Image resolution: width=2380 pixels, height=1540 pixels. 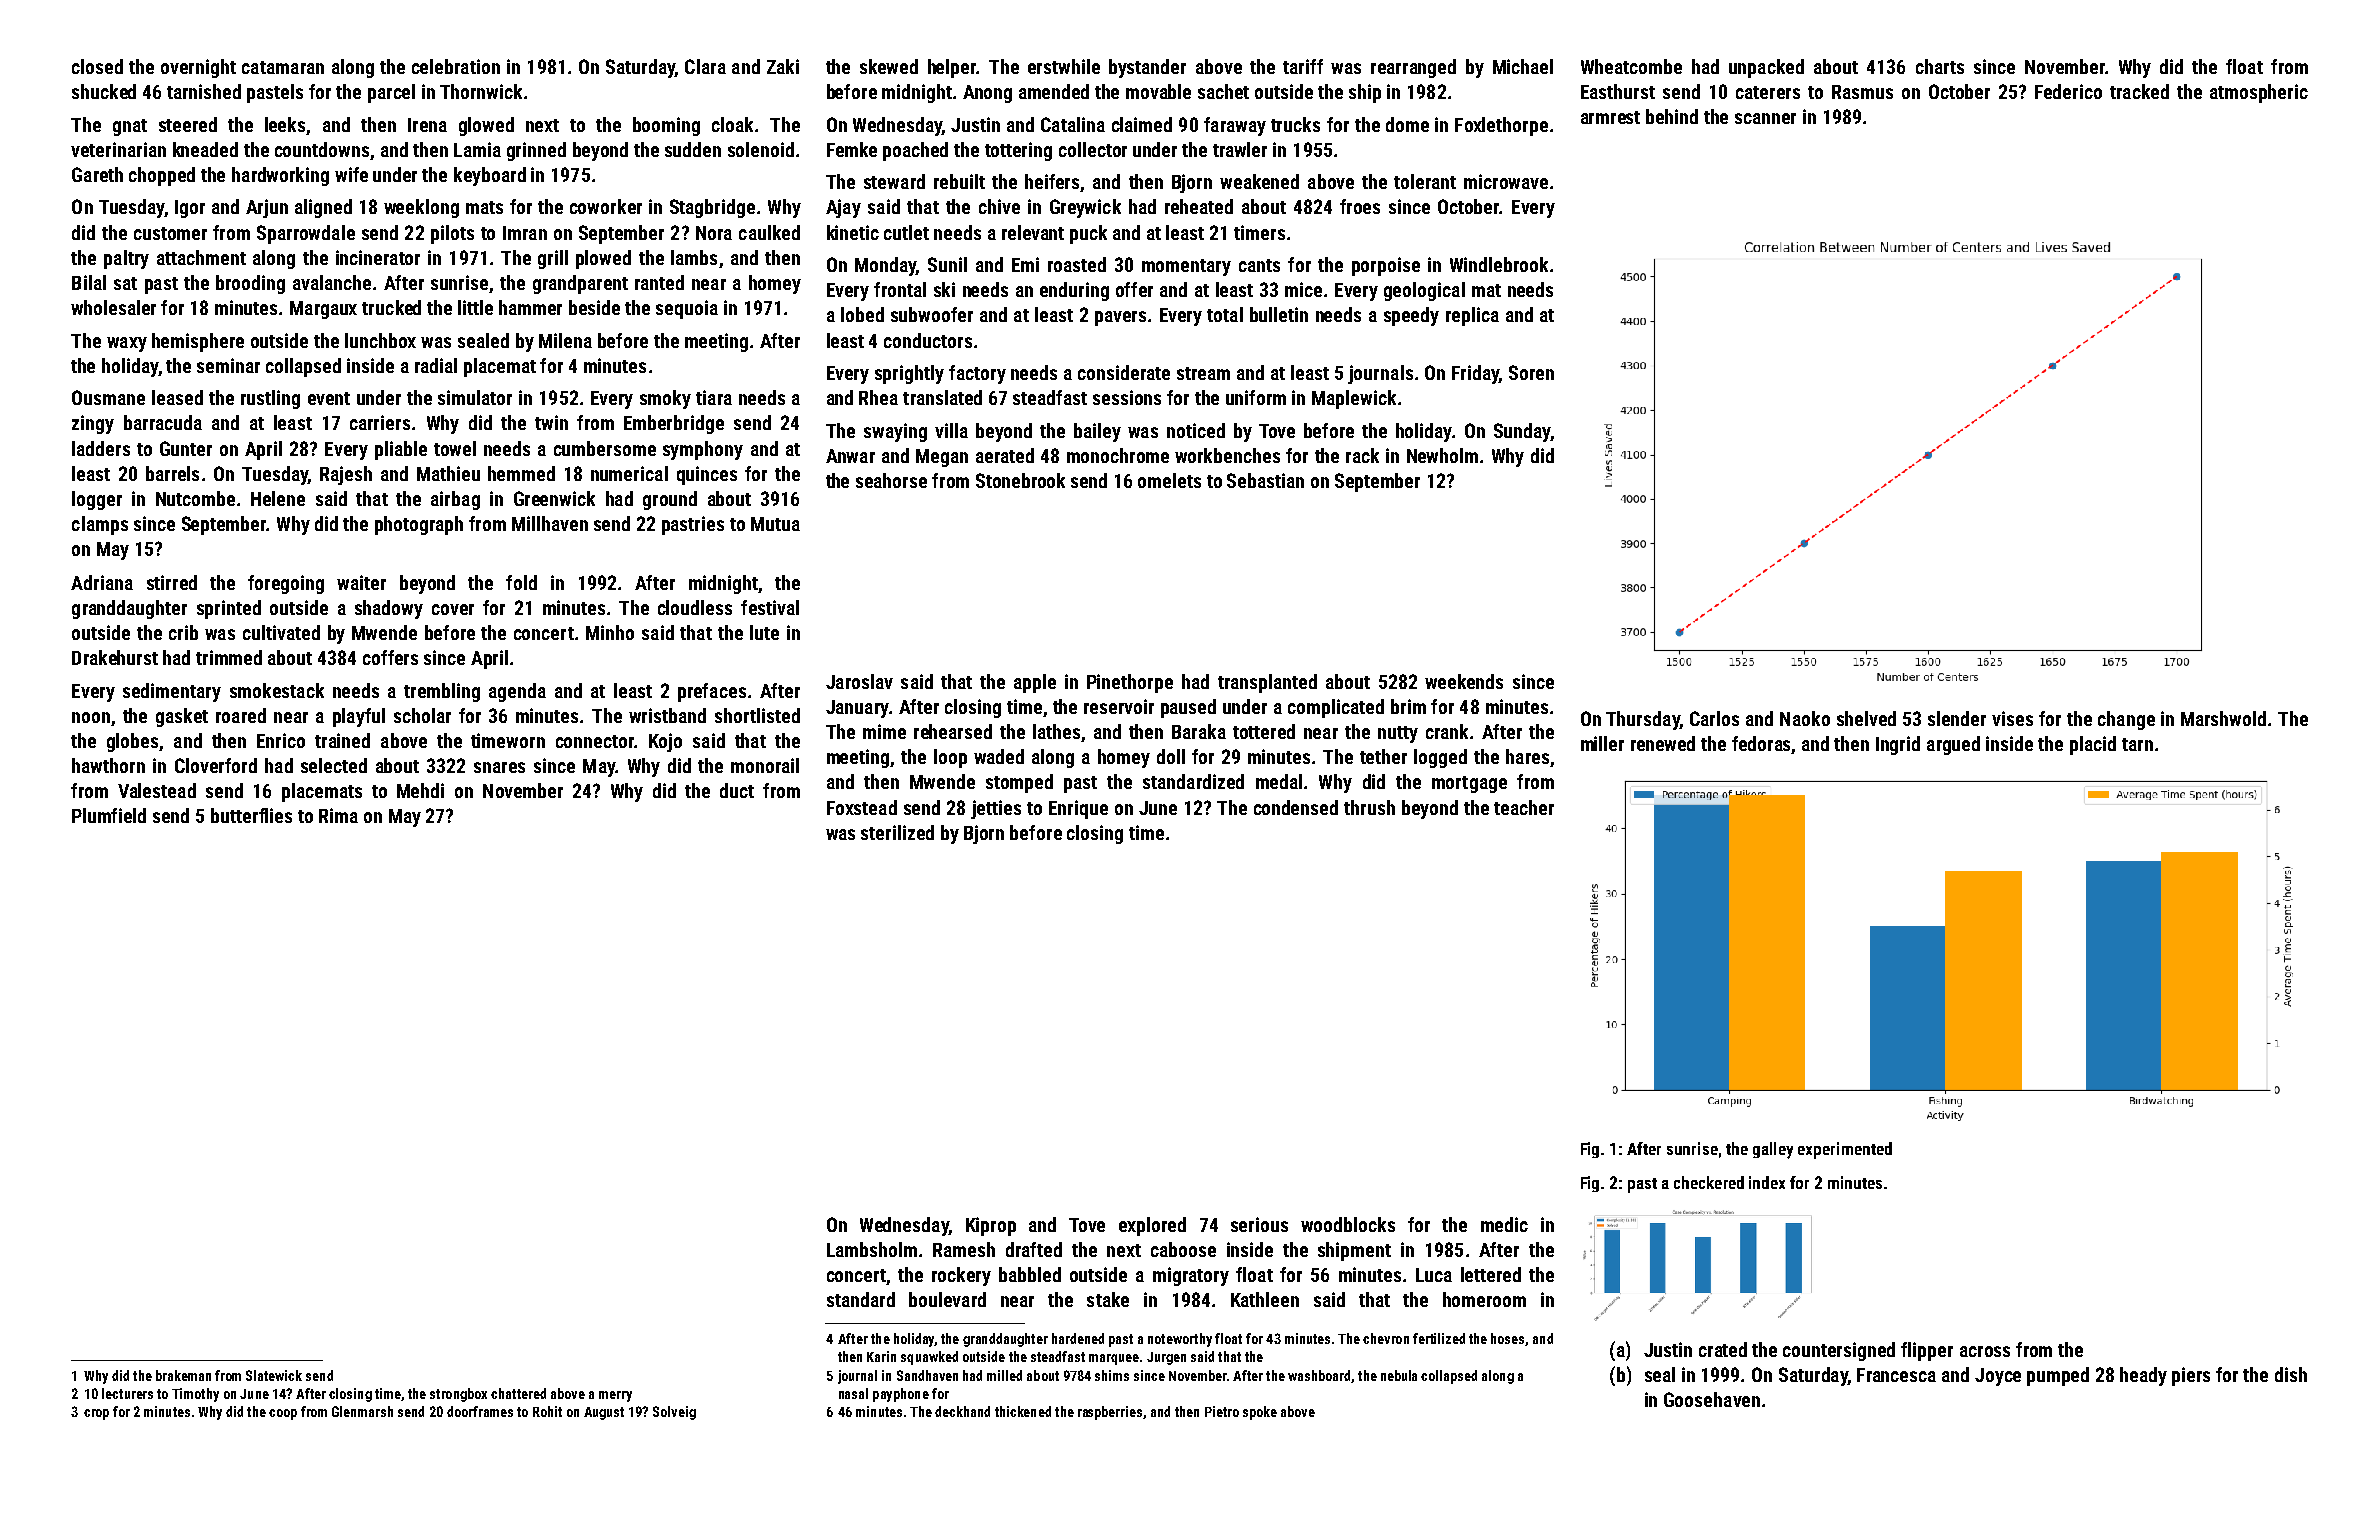 I want to click on raspberries, so click(x=1110, y=1413).
